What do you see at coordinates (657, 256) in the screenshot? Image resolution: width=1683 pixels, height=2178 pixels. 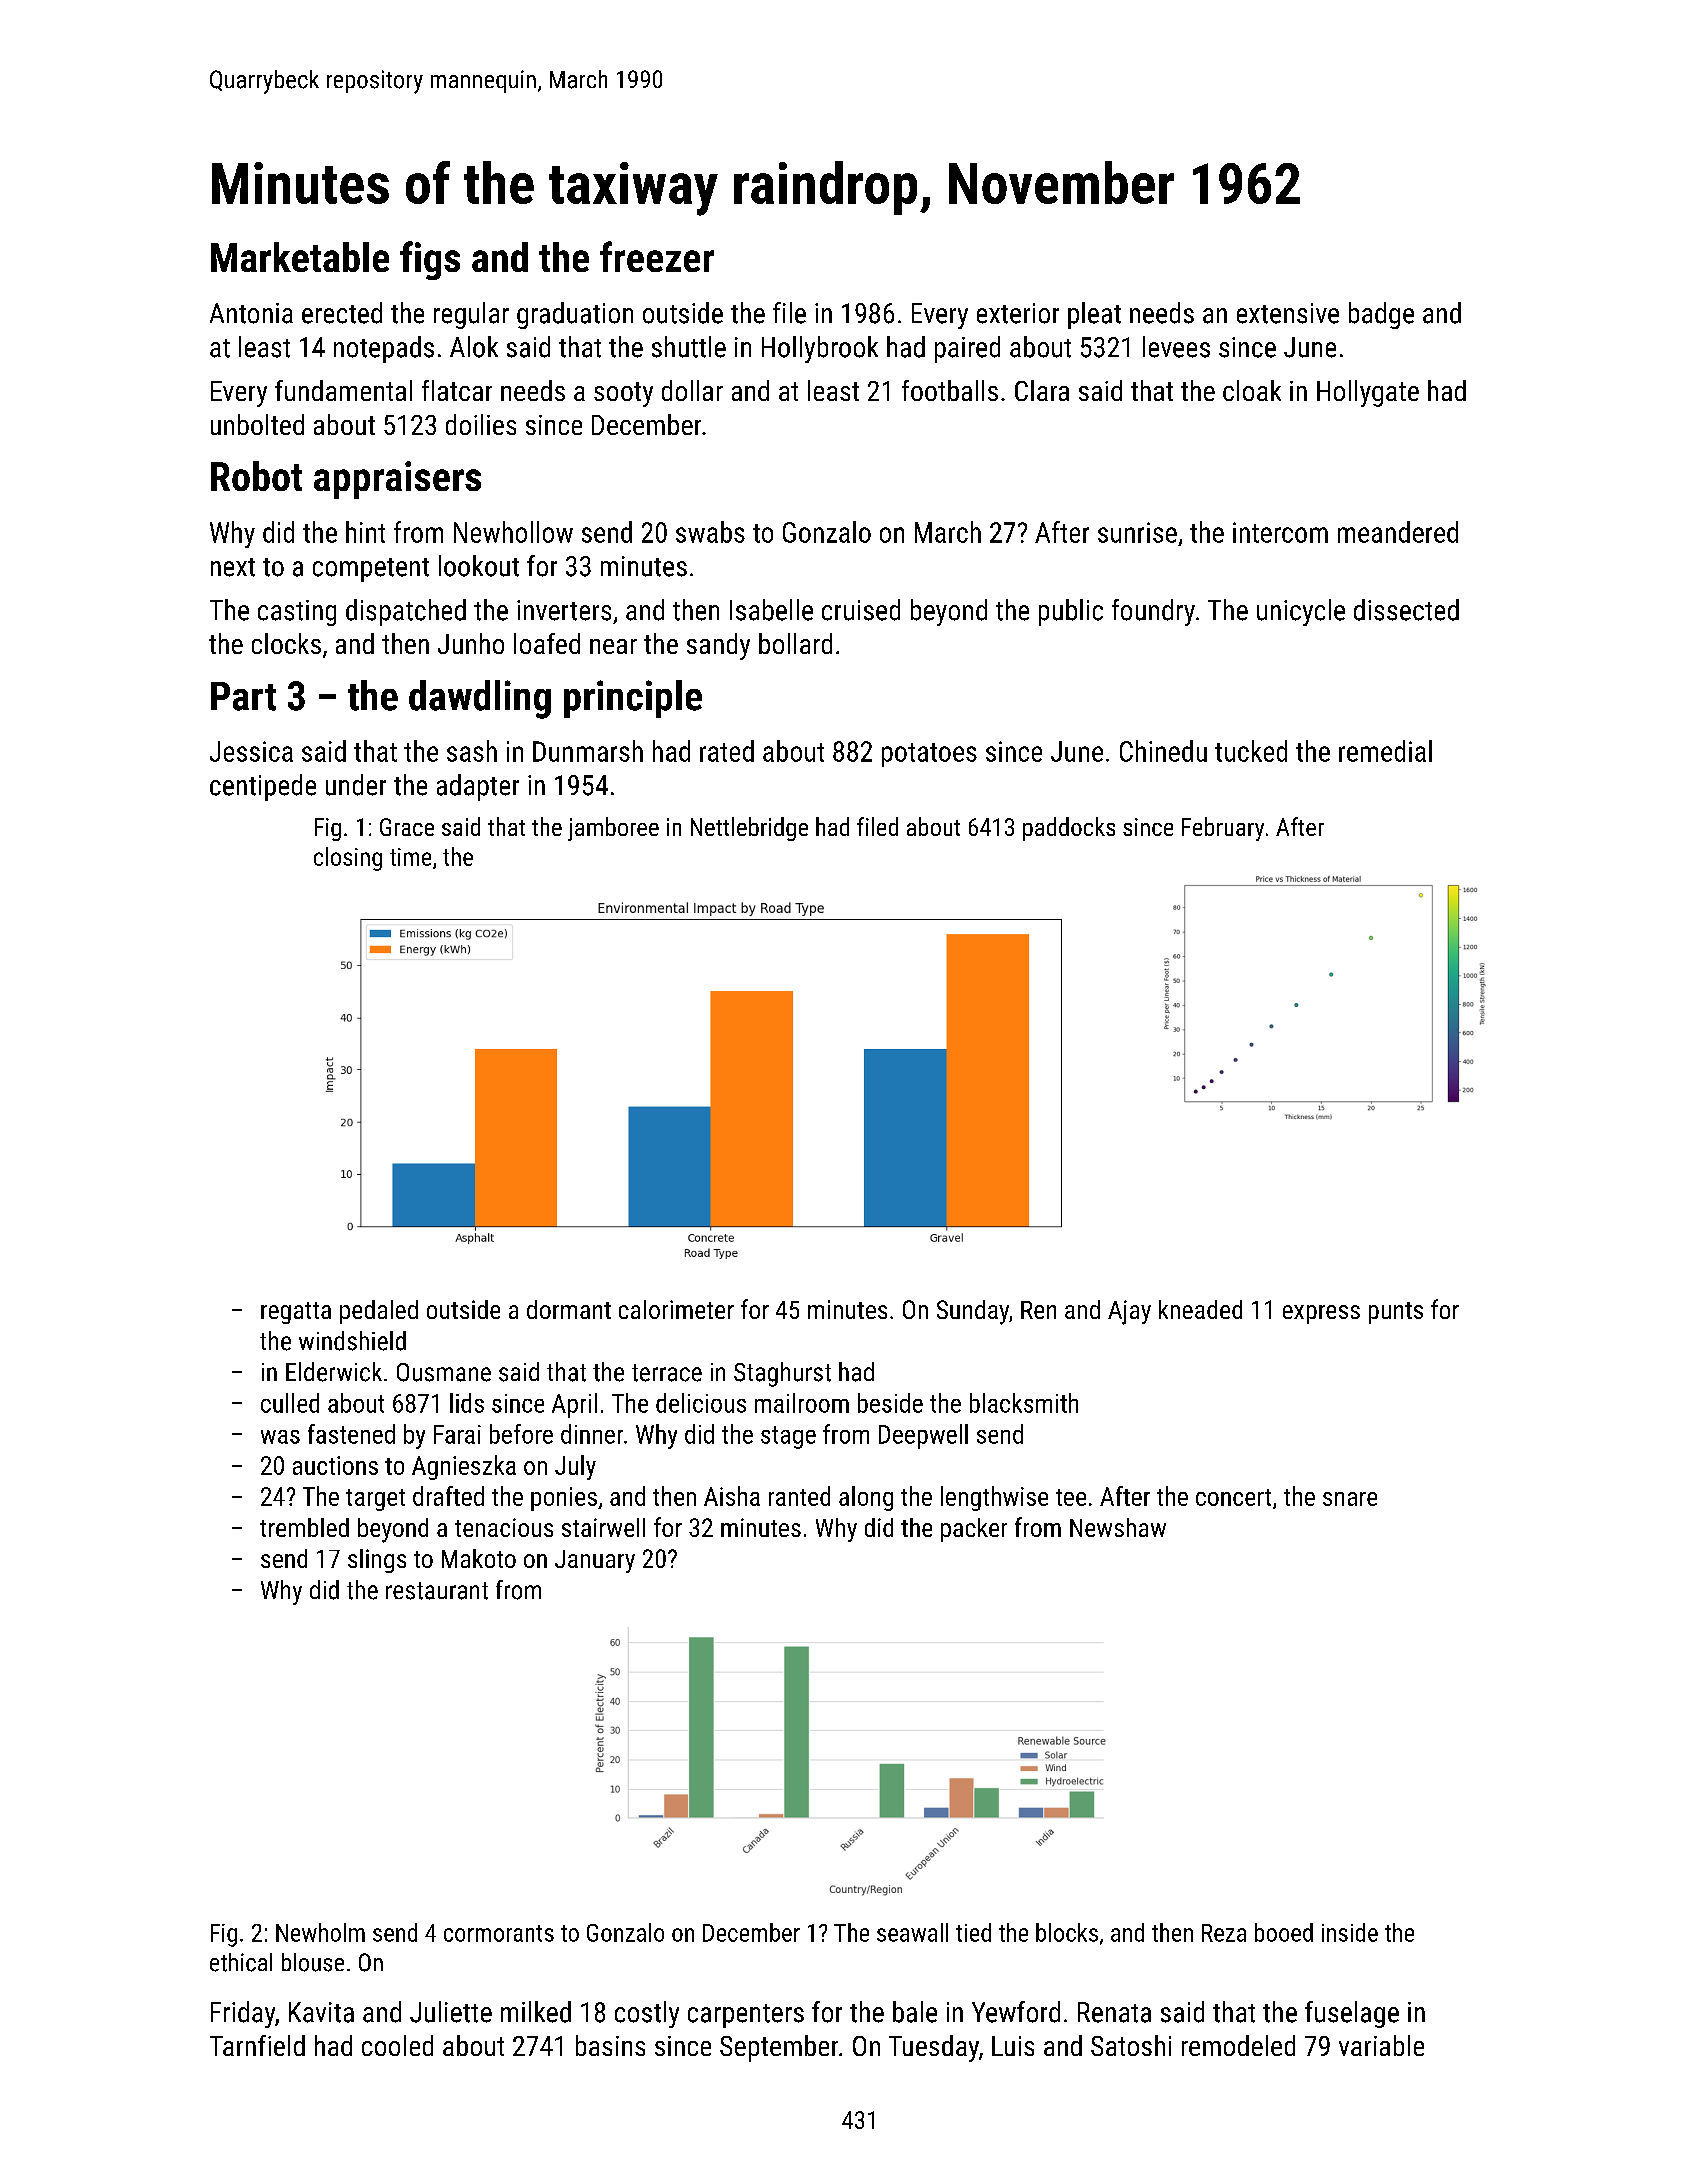 I see `freezer` at bounding box center [657, 256].
